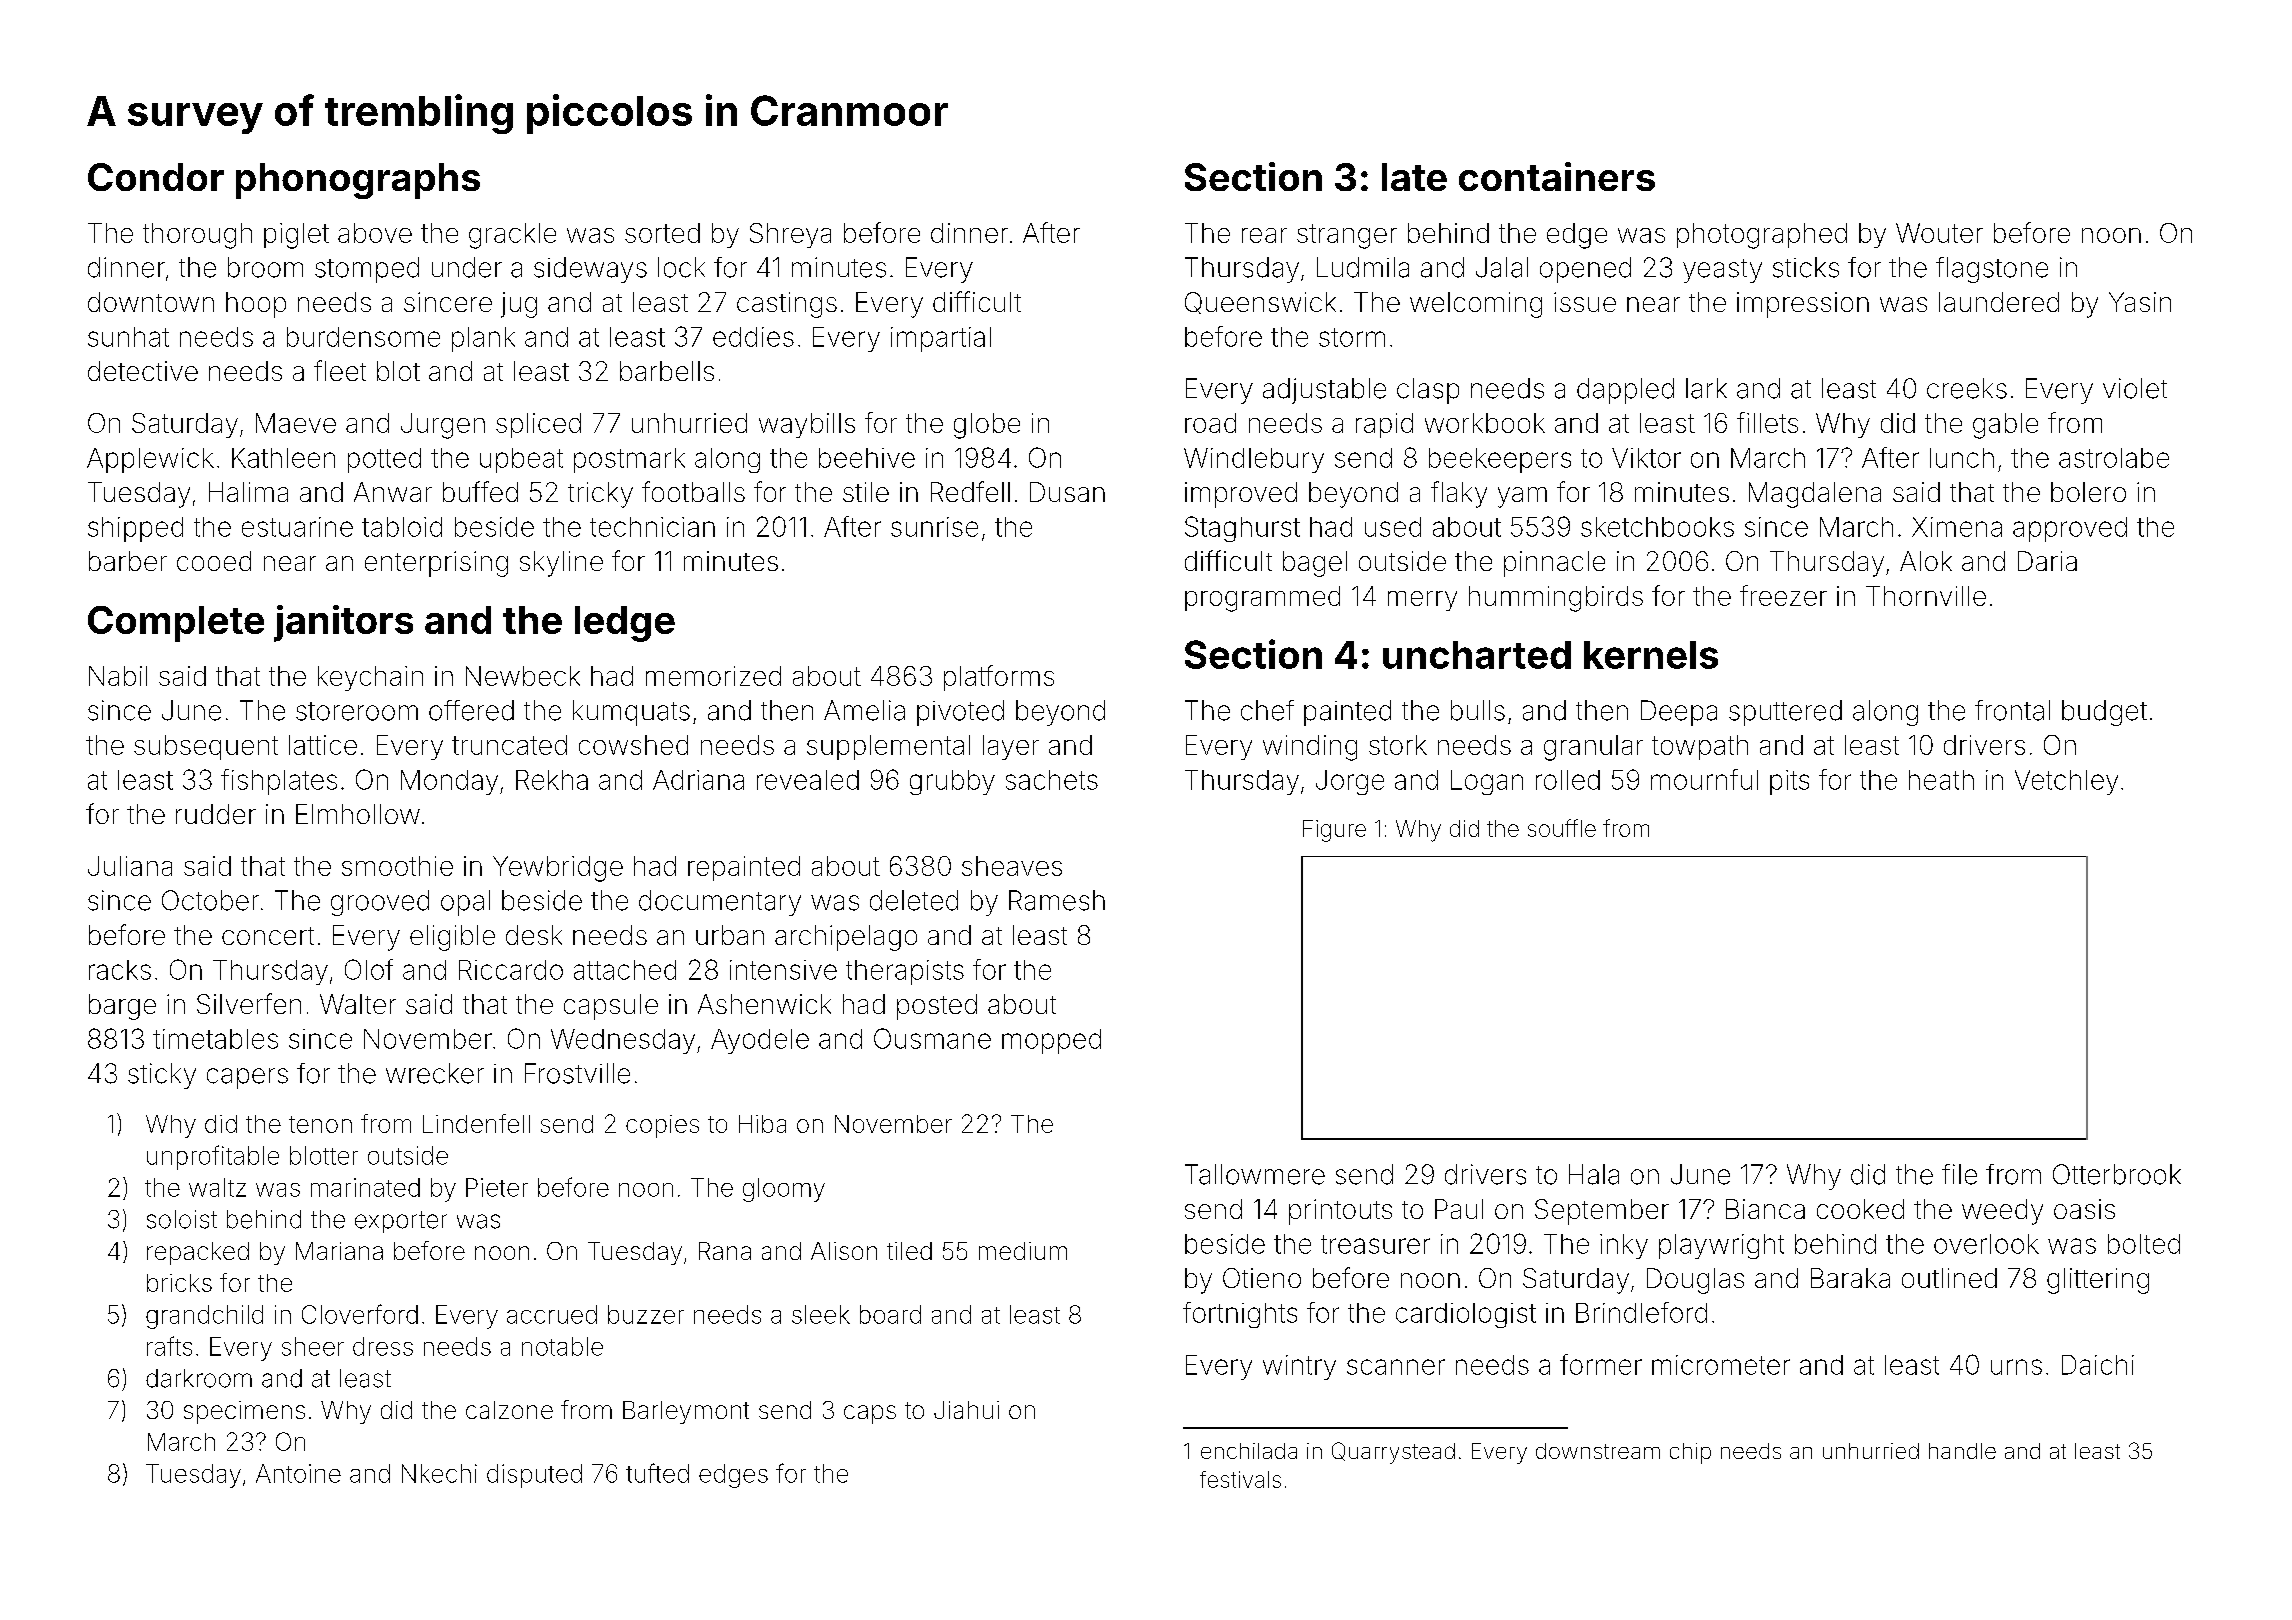 The width and height of the page is (2292, 1620). I want to click on Antoine, so click(298, 1473).
